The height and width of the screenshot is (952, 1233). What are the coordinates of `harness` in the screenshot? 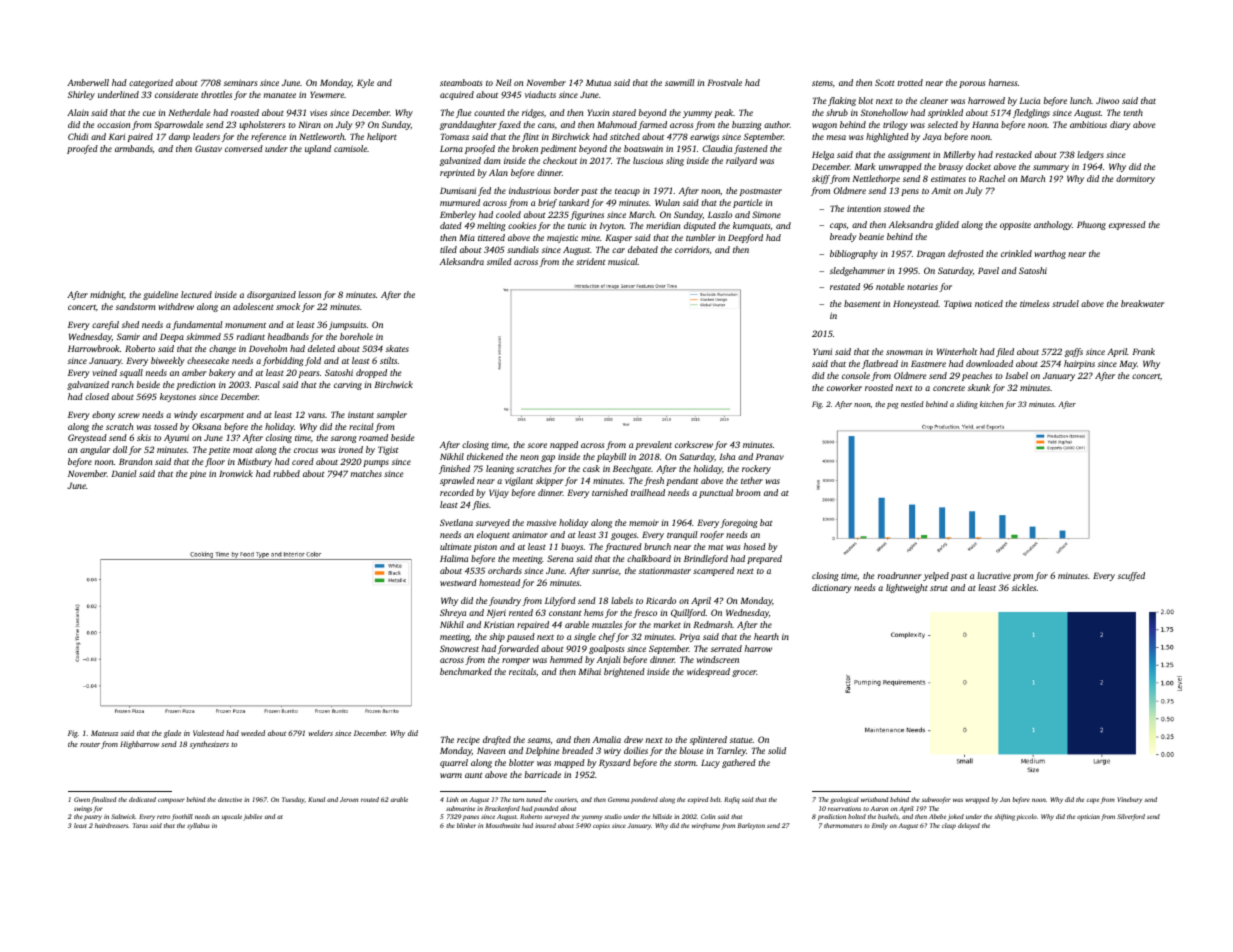 It's located at (1003, 82).
